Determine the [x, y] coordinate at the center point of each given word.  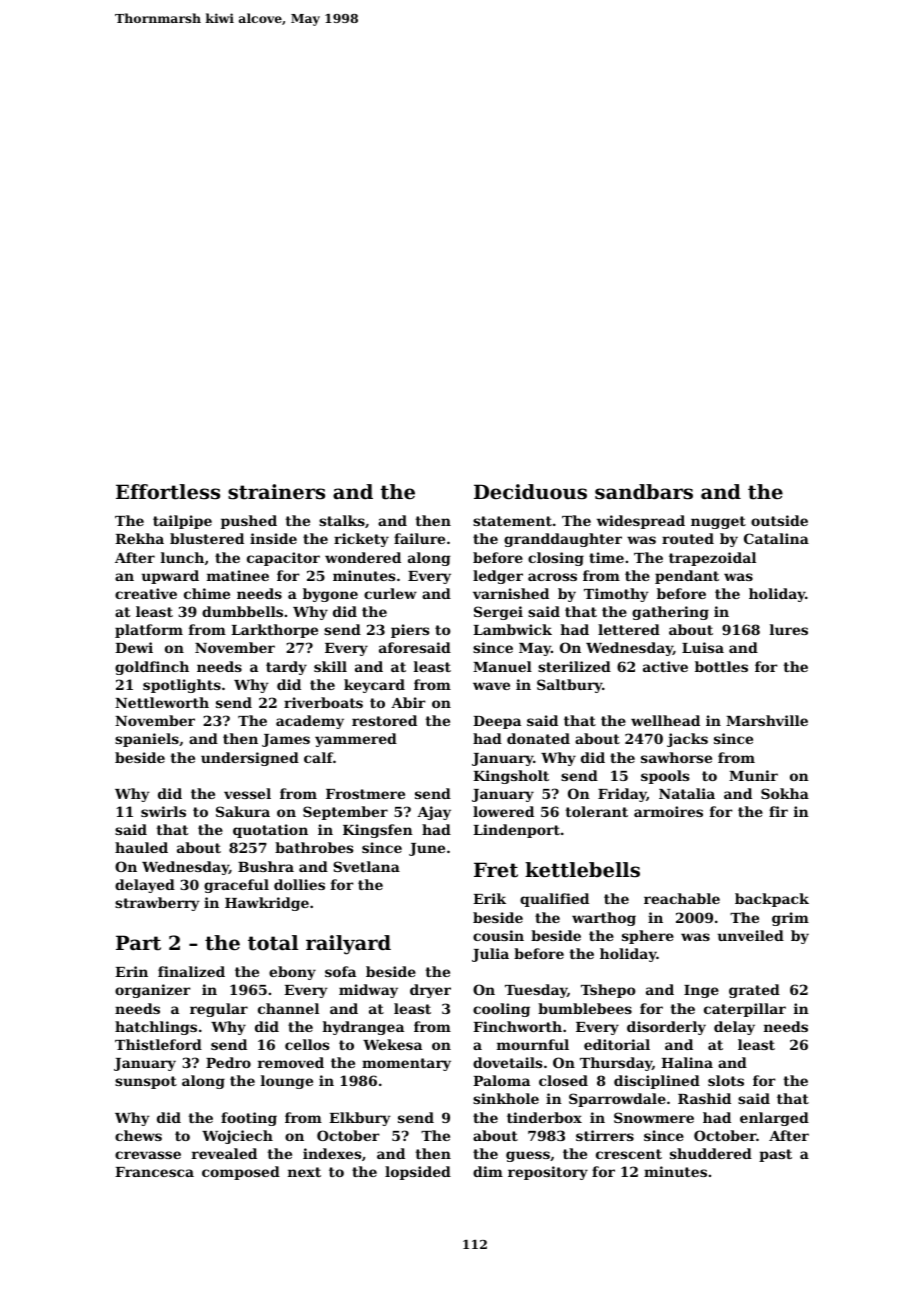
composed [241, 1173]
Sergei [498, 613]
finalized [191, 971]
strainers [276, 492]
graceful [236, 886]
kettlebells [582, 870]
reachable [682, 898]
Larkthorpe [274, 631]
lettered [629, 629]
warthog [604, 919]
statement [512, 521]
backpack [772, 900]
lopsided [418, 1173]
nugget [718, 522]
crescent [629, 1154]
